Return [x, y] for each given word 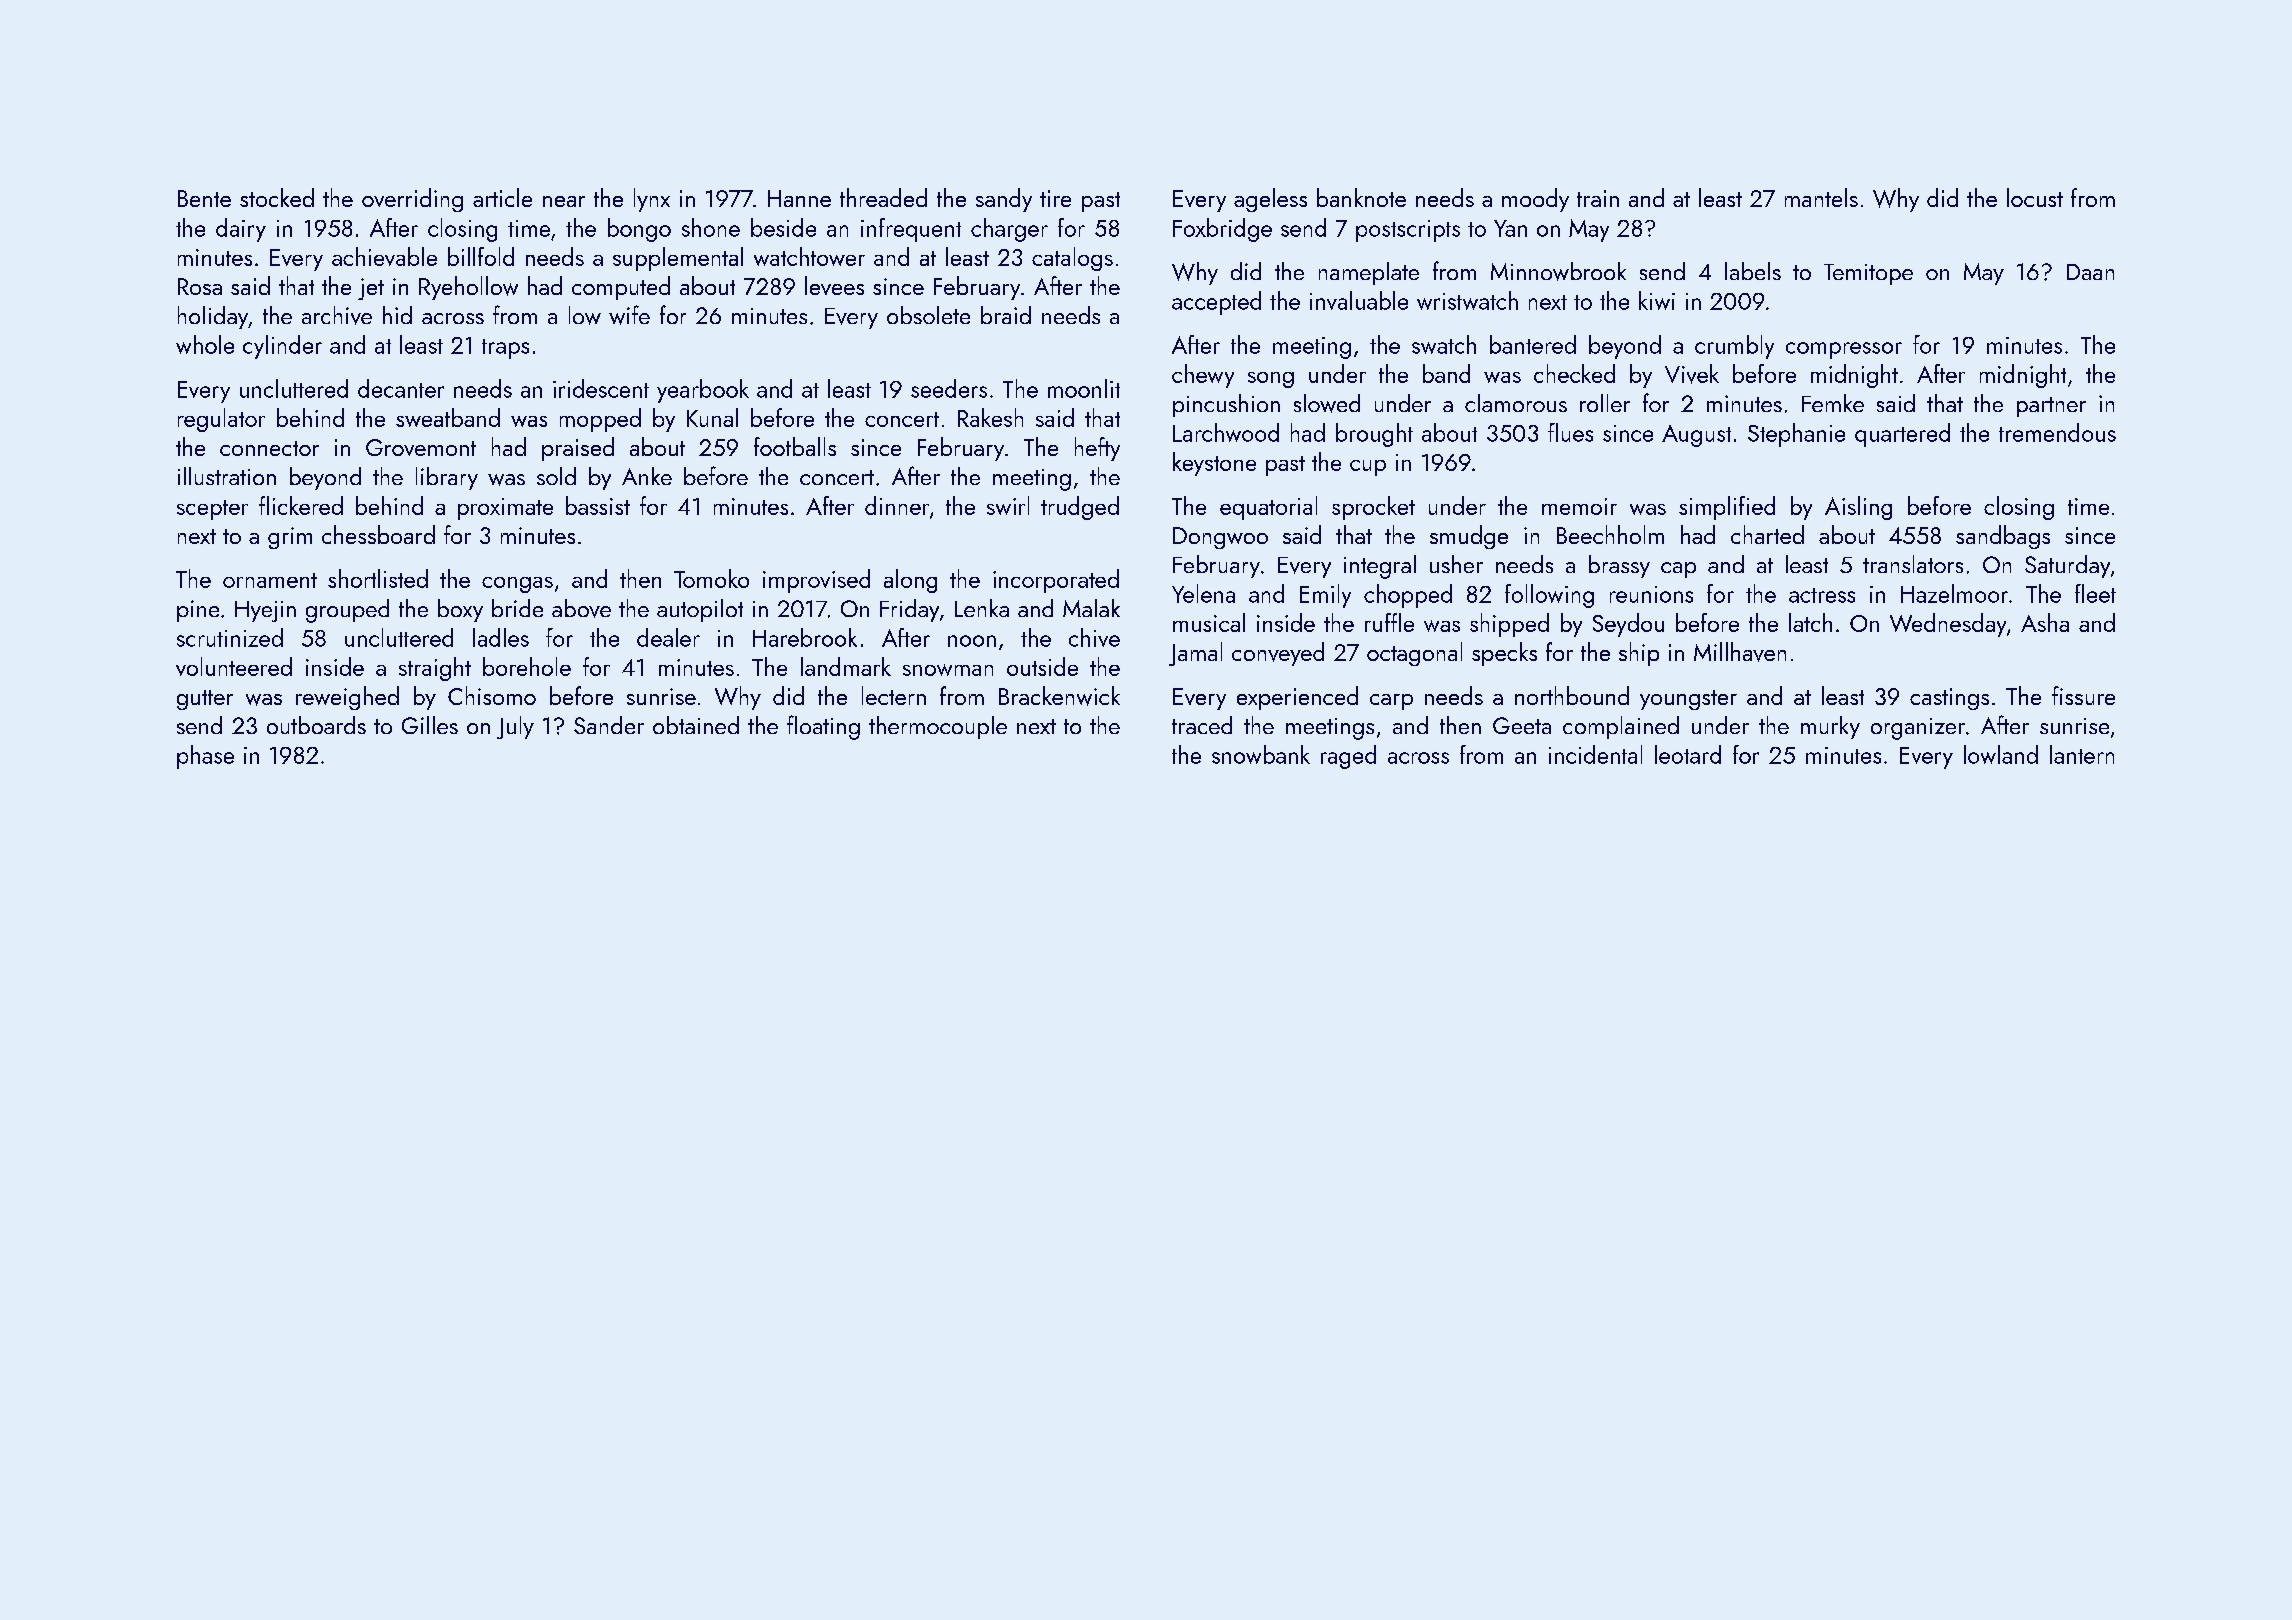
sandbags [2003, 537]
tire [1055, 198]
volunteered [234, 666]
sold [556, 476]
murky [1830, 727]
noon [972, 641]
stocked [277, 197]
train [1598, 198]
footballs [795, 446]
